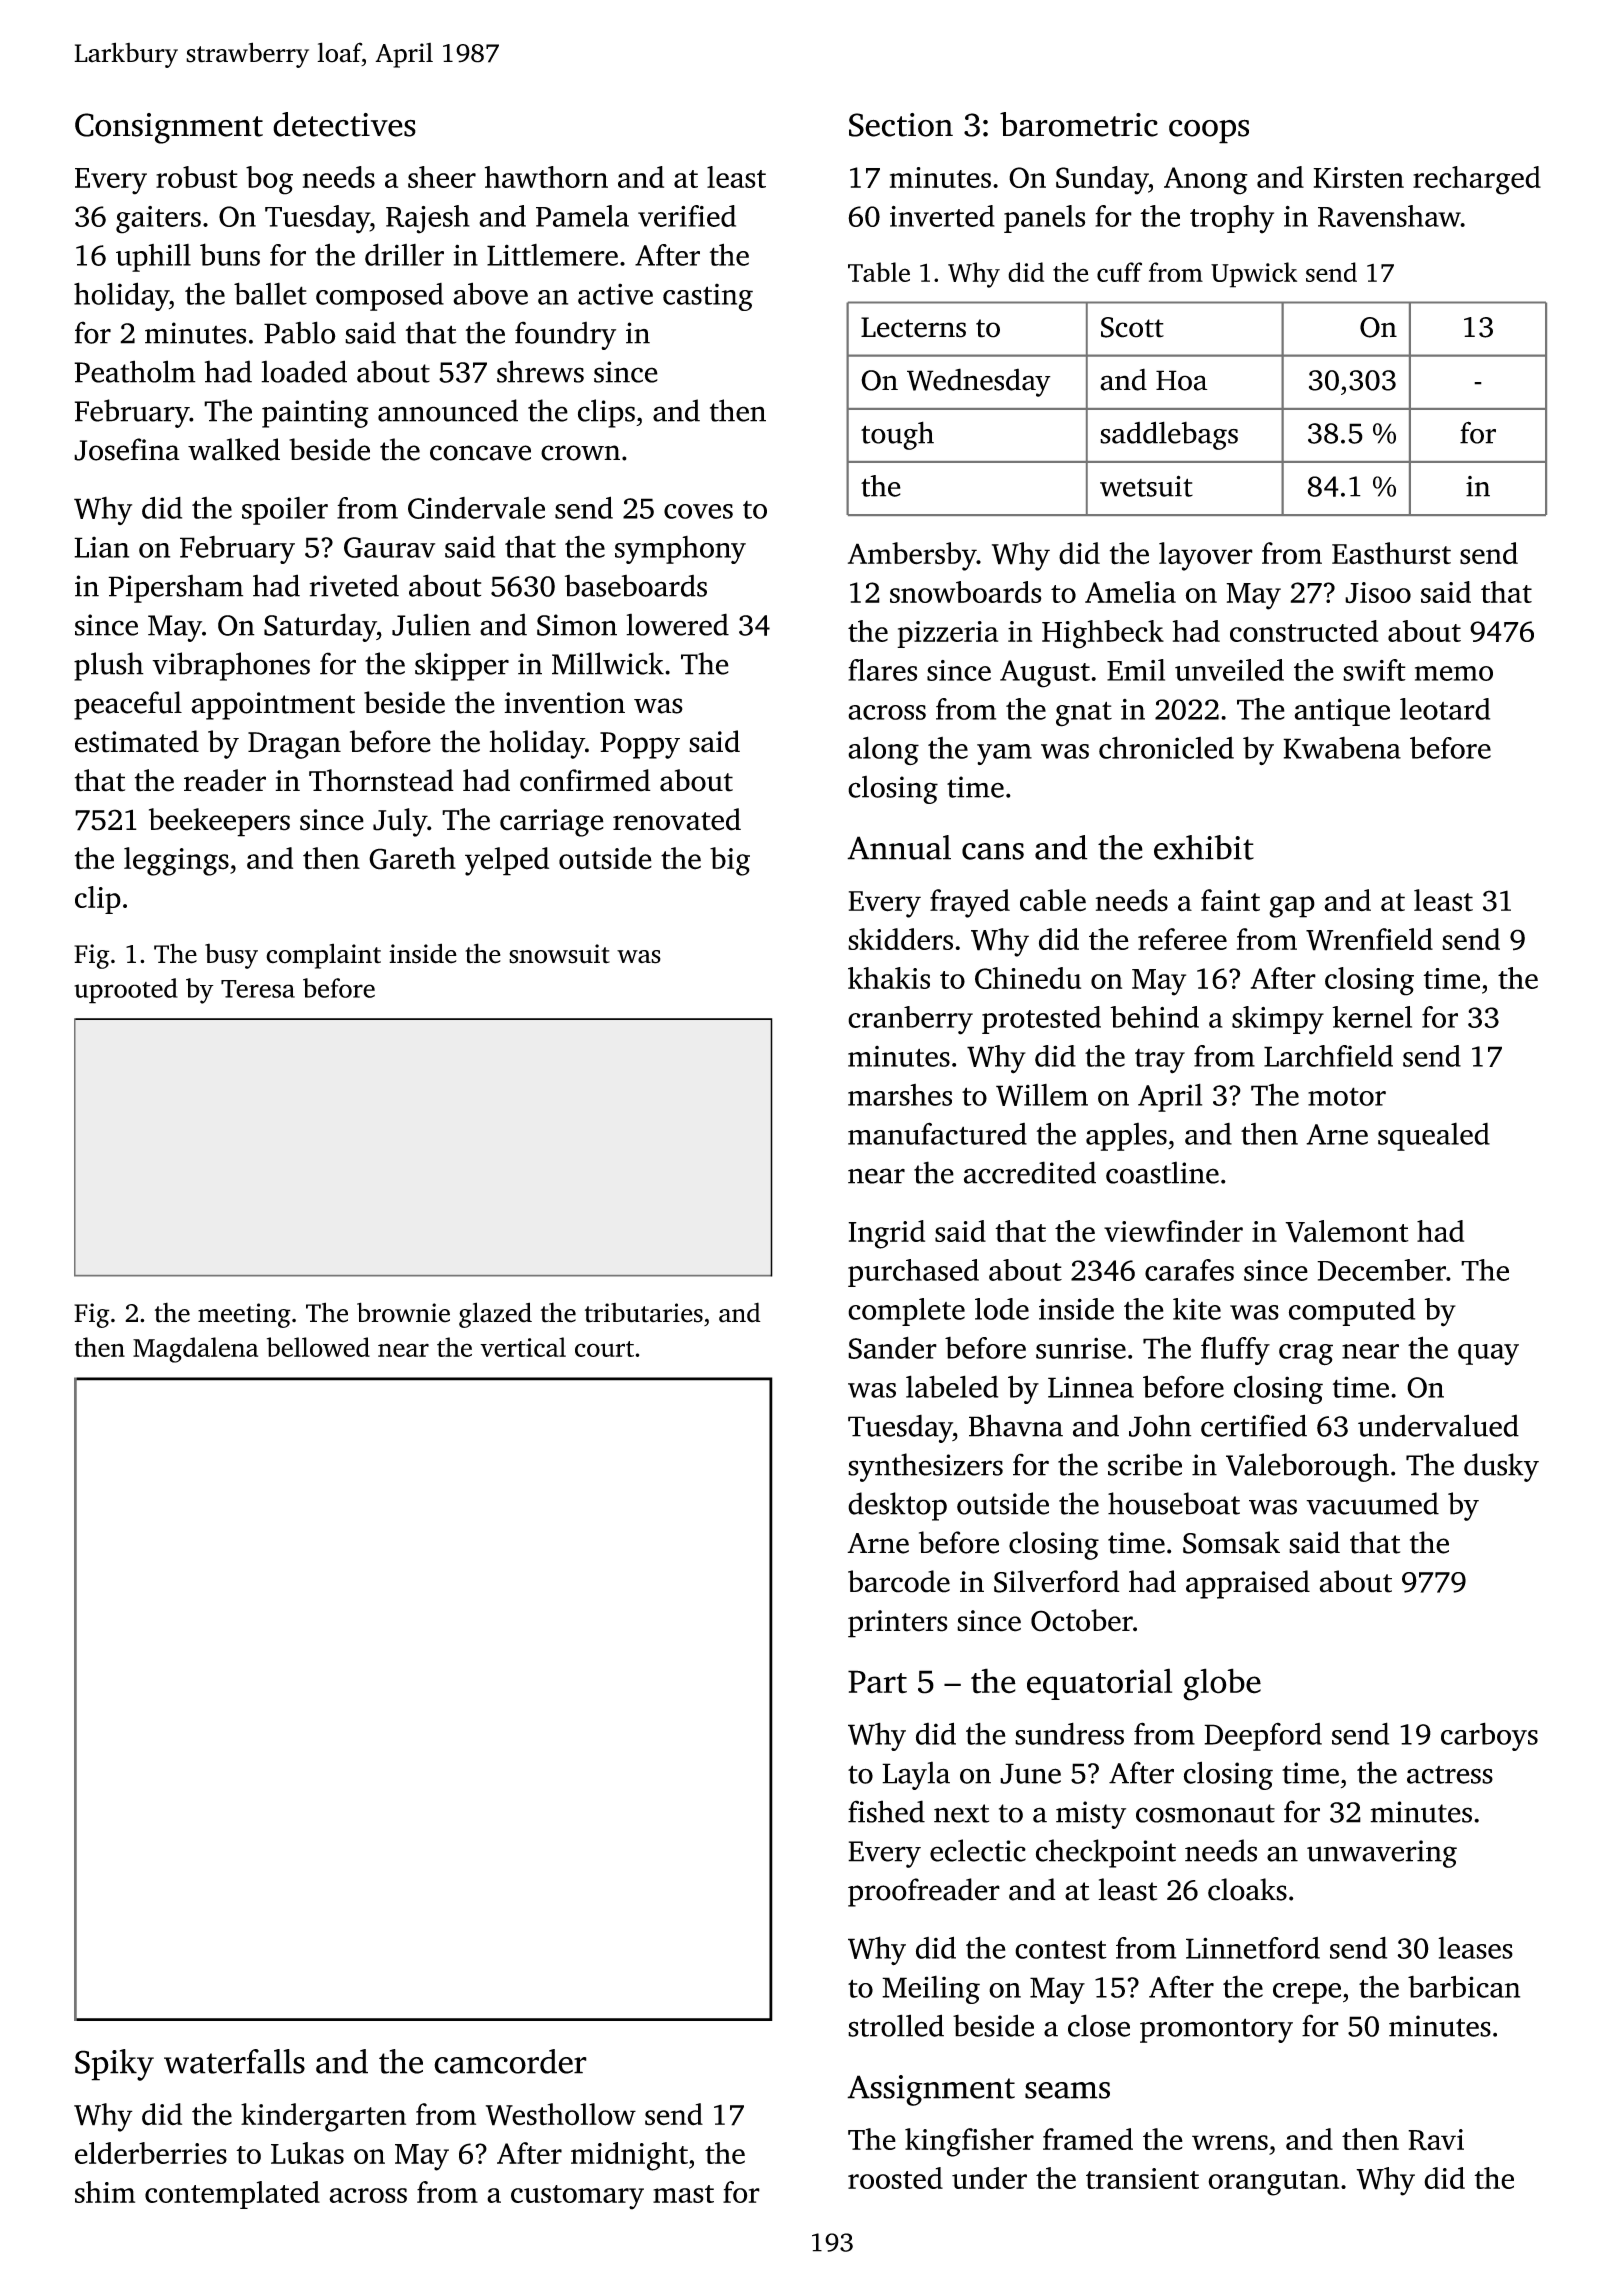 The height and width of the image is (2292, 1620). I want to click on brownie, so click(403, 1312).
